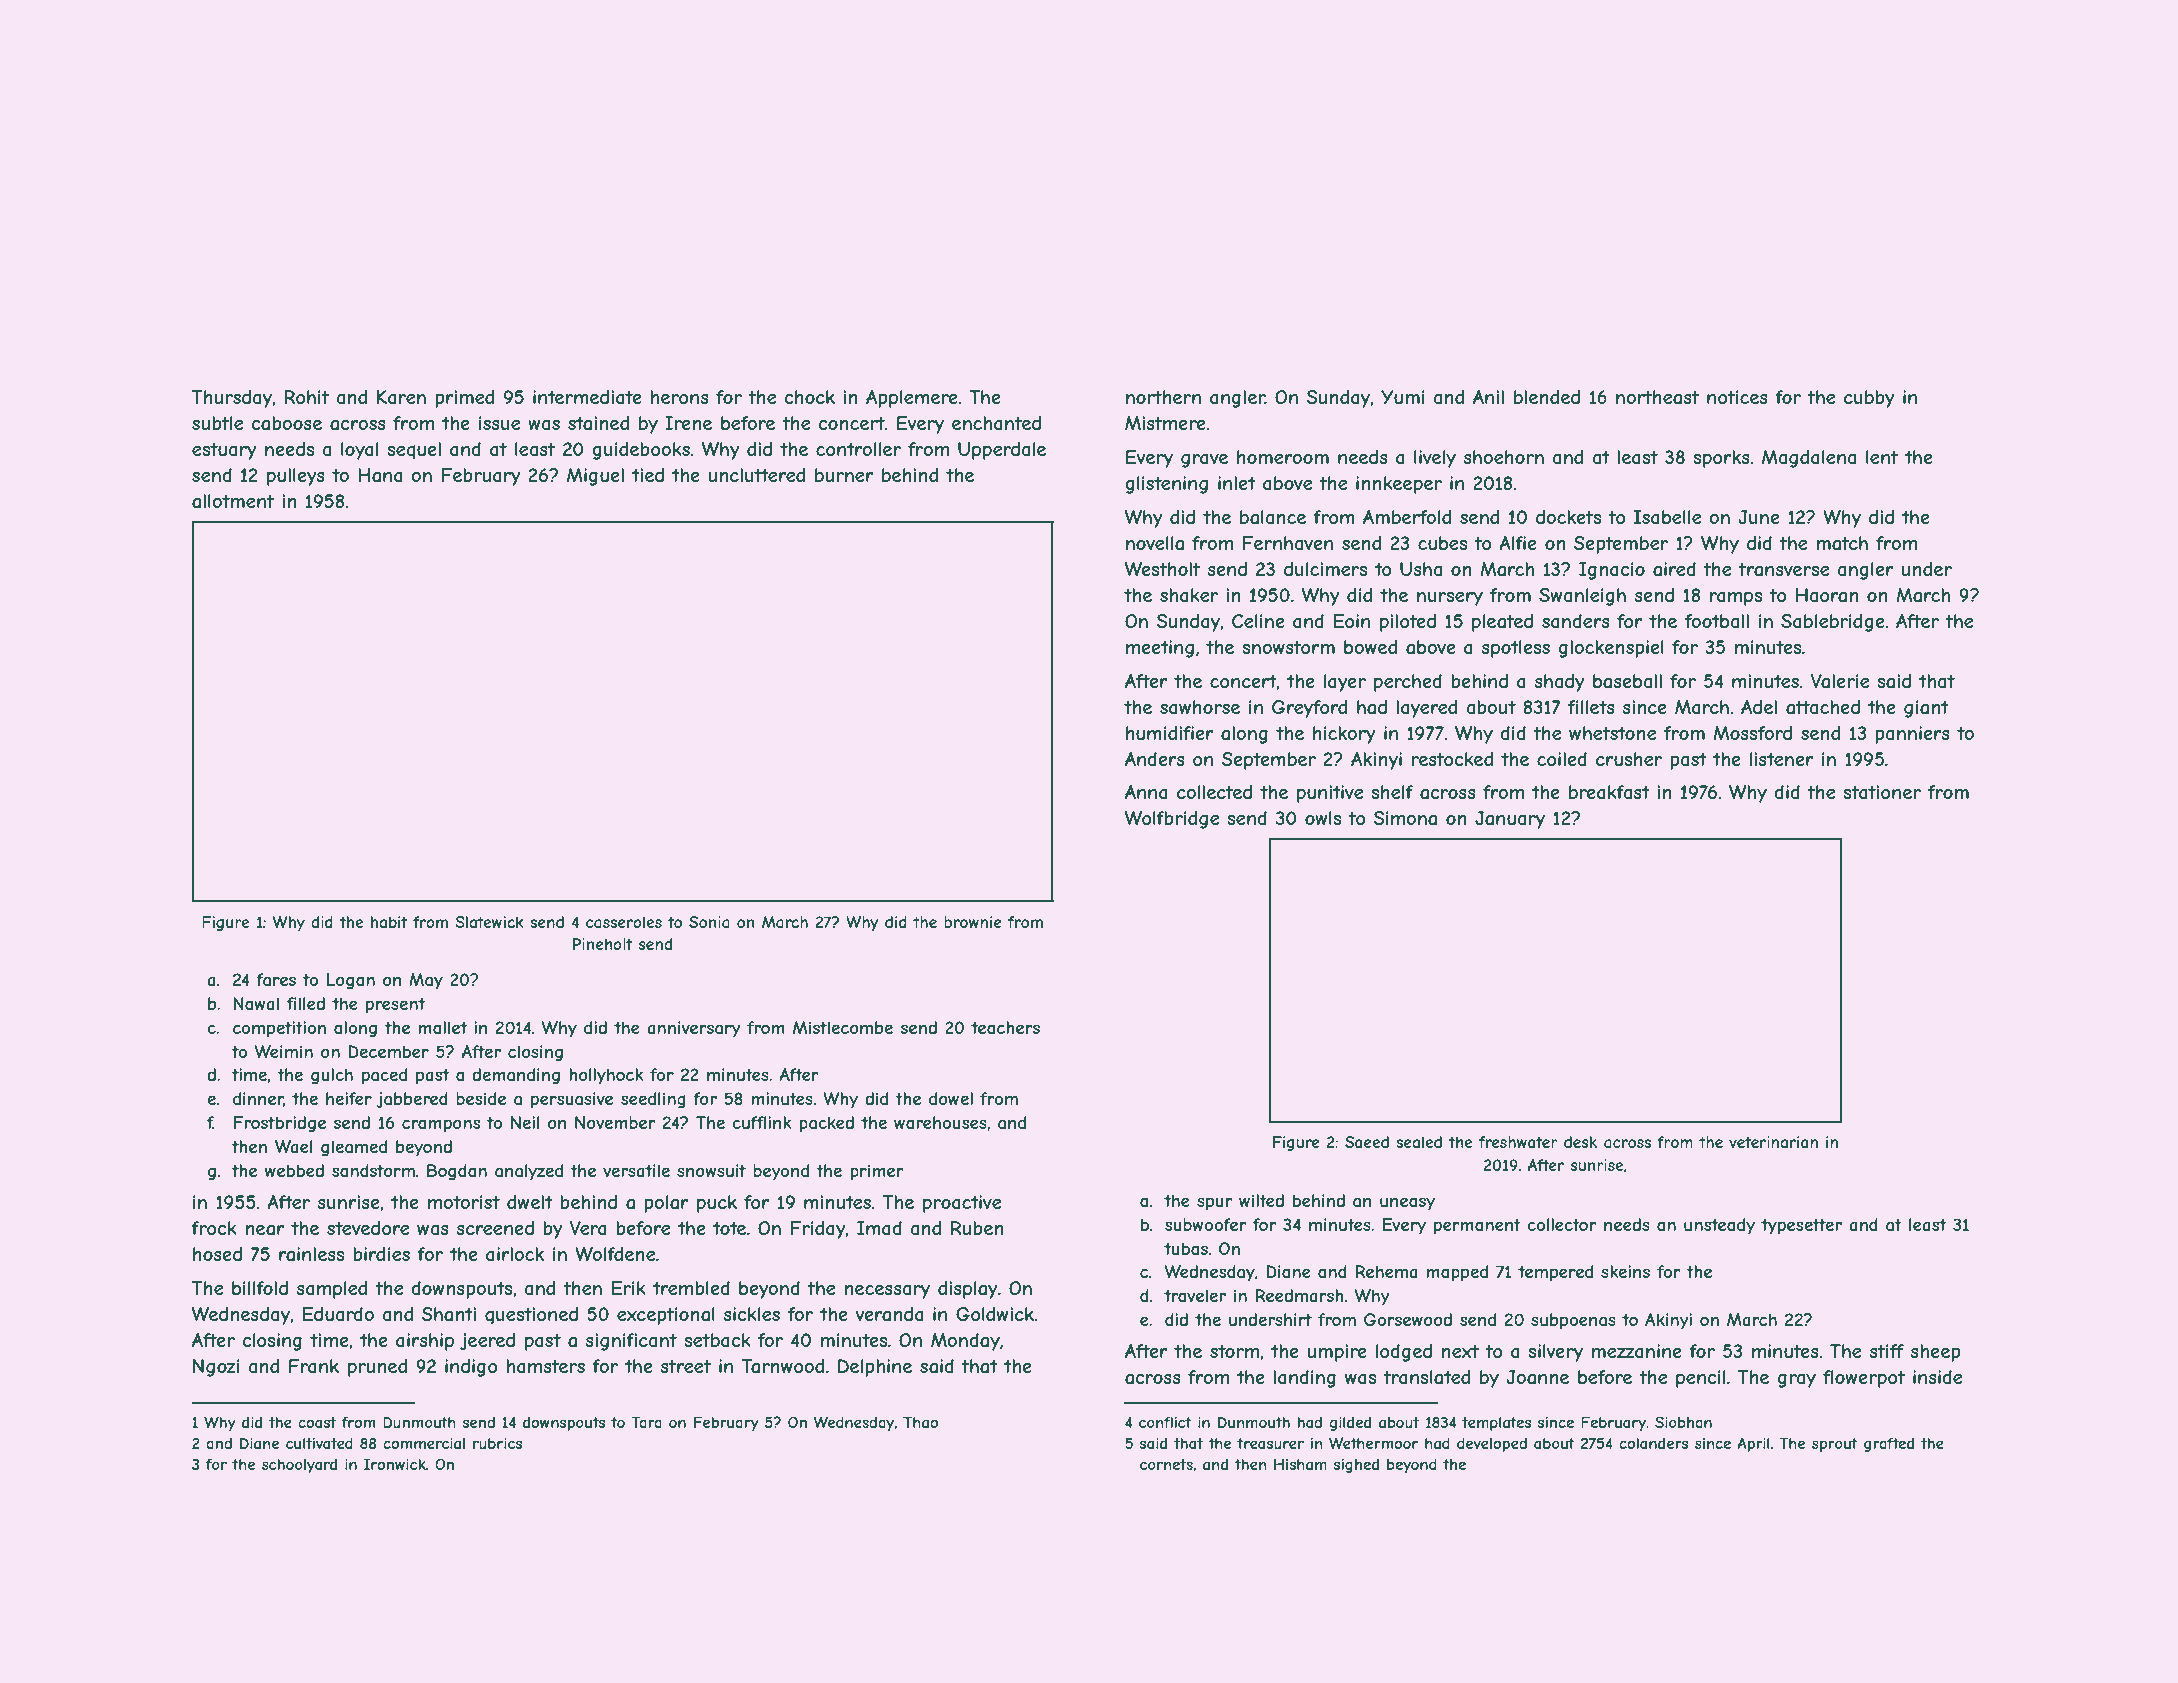  I want to click on herons, so click(679, 397).
